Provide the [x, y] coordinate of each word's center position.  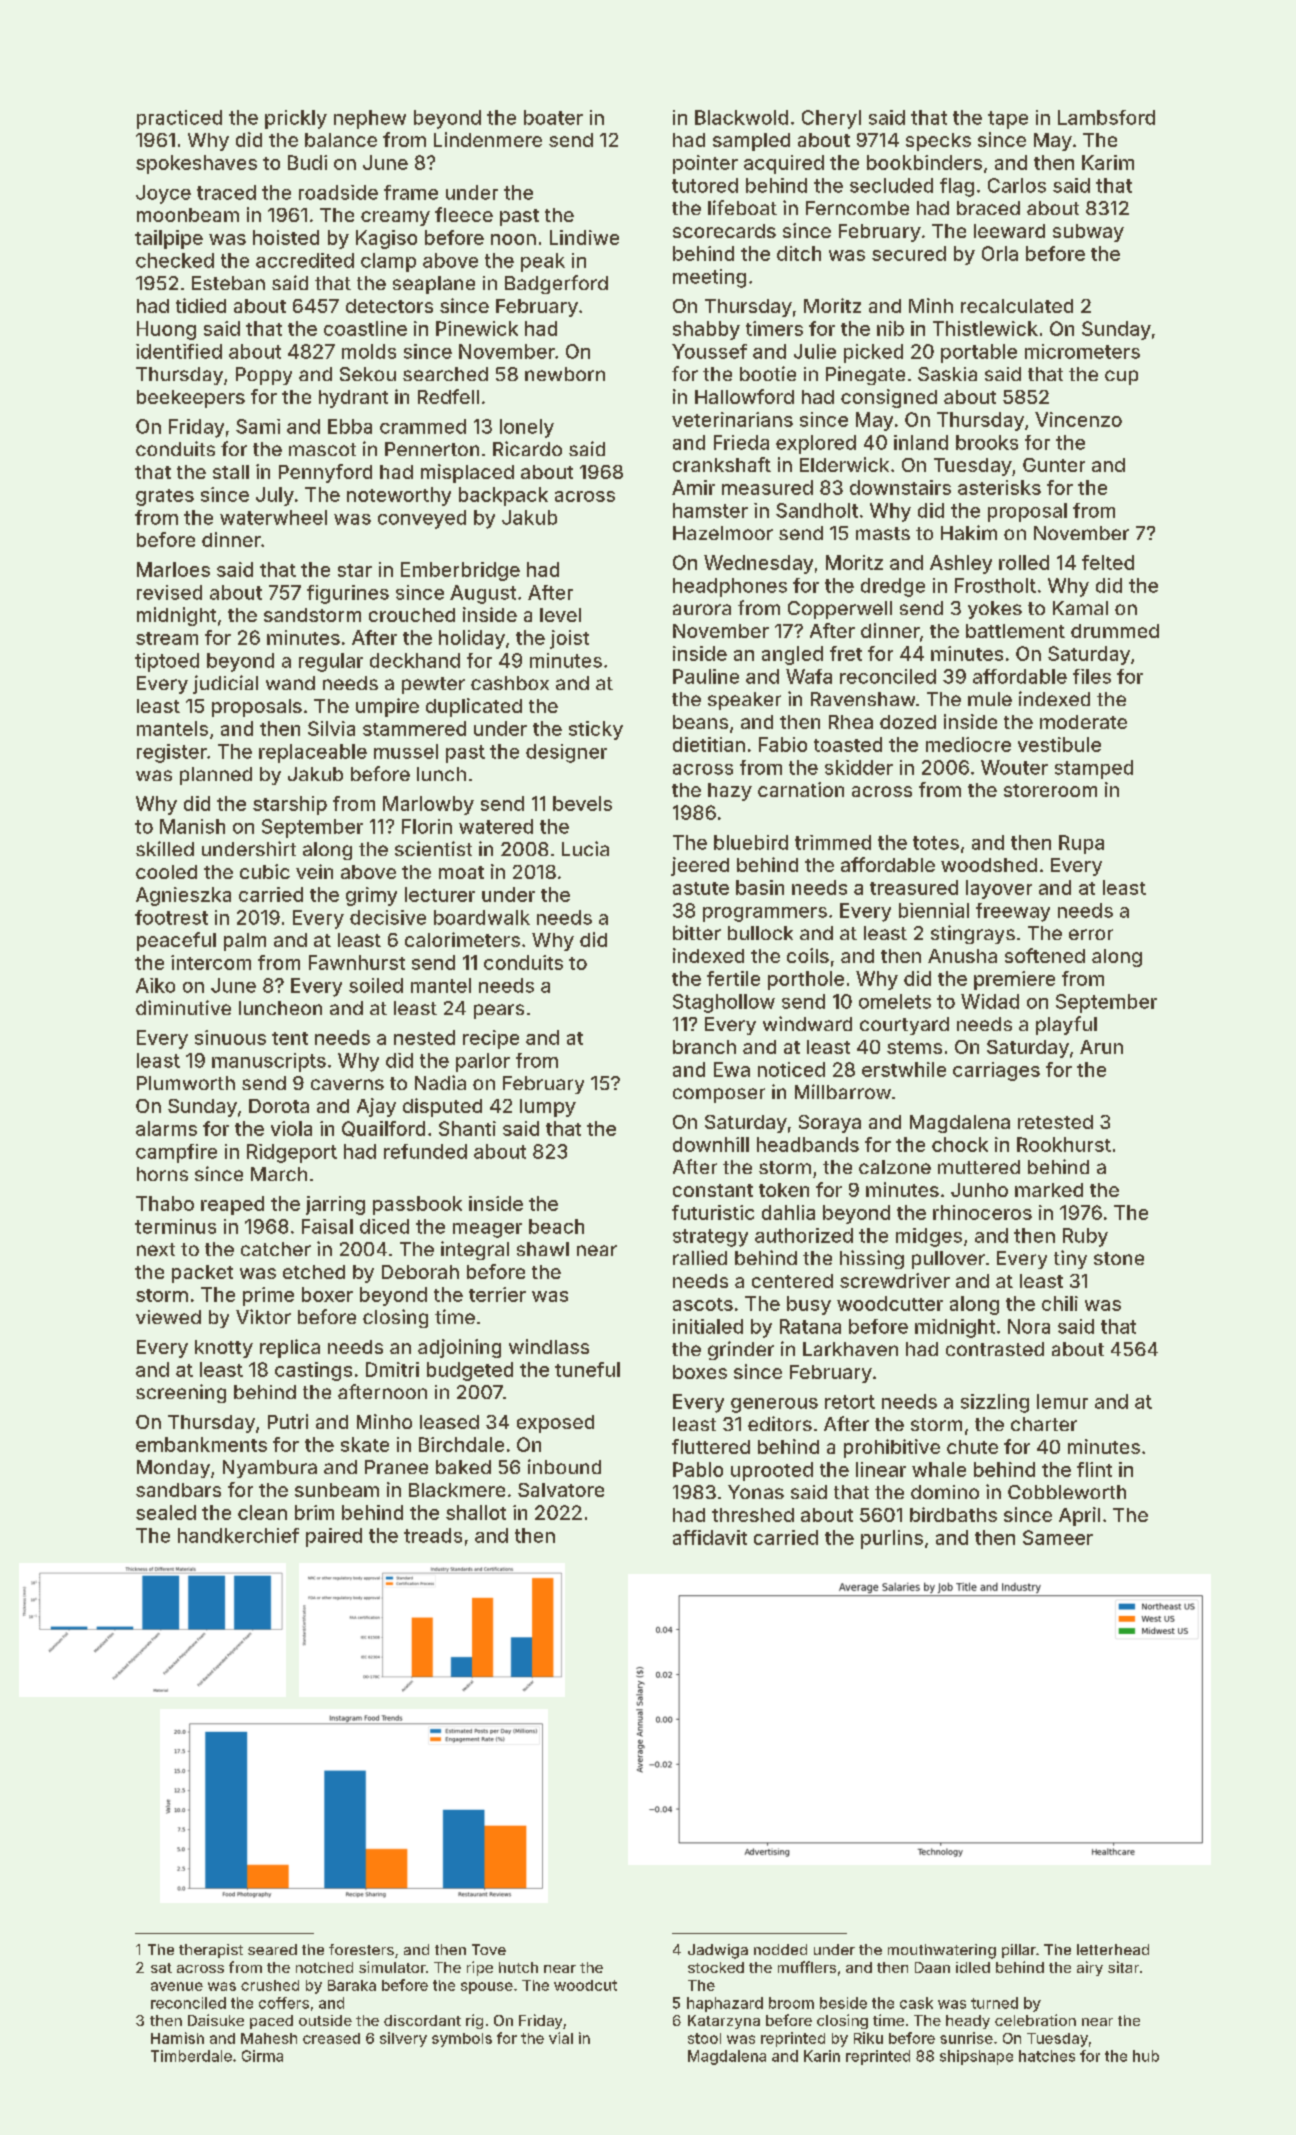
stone [1119, 1258]
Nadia [440, 1082]
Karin [822, 2056]
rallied [700, 1257]
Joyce [163, 194]
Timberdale [191, 2056]
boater [553, 117]
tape [1008, 120]
